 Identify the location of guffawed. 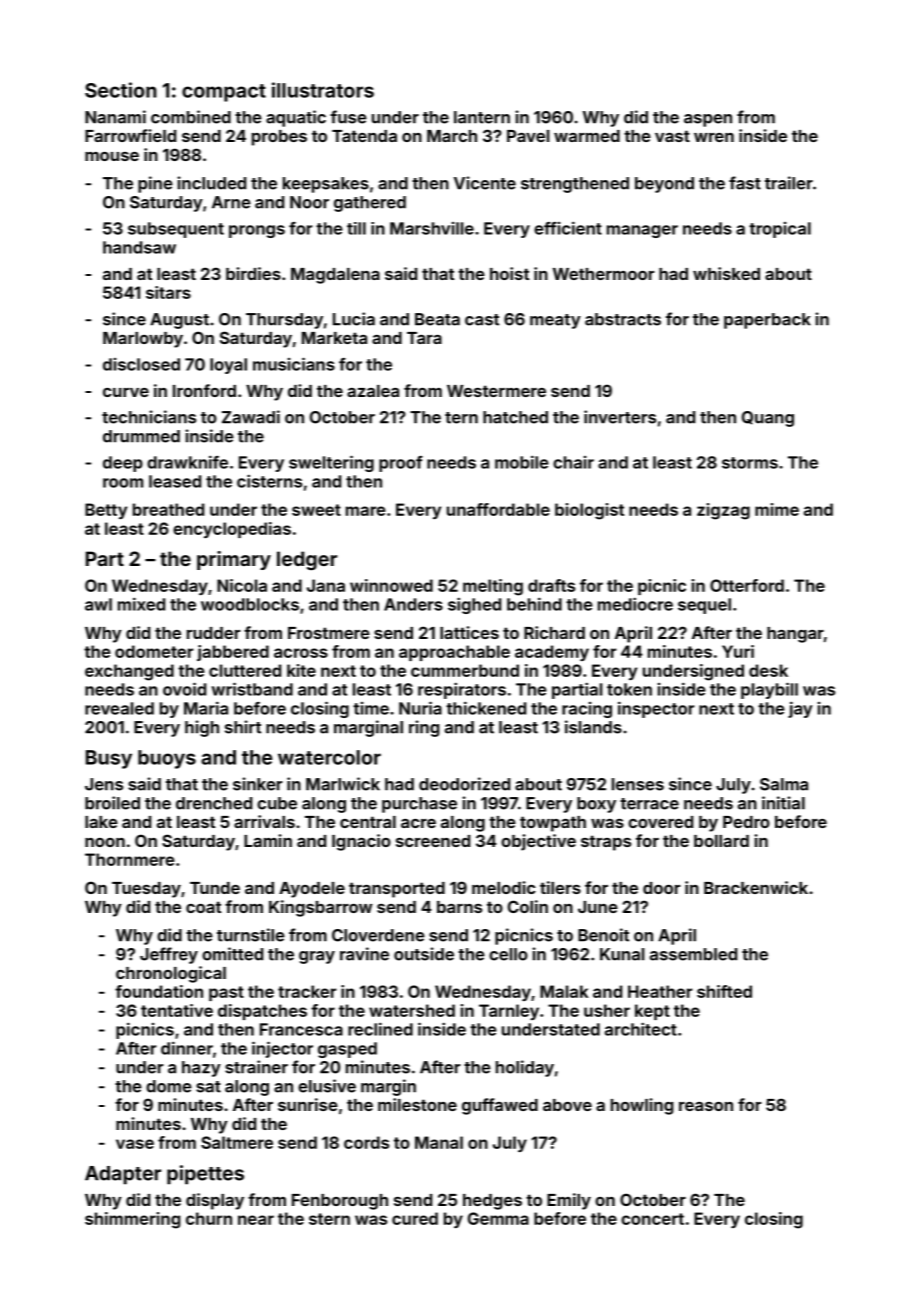
(500, 1106).
